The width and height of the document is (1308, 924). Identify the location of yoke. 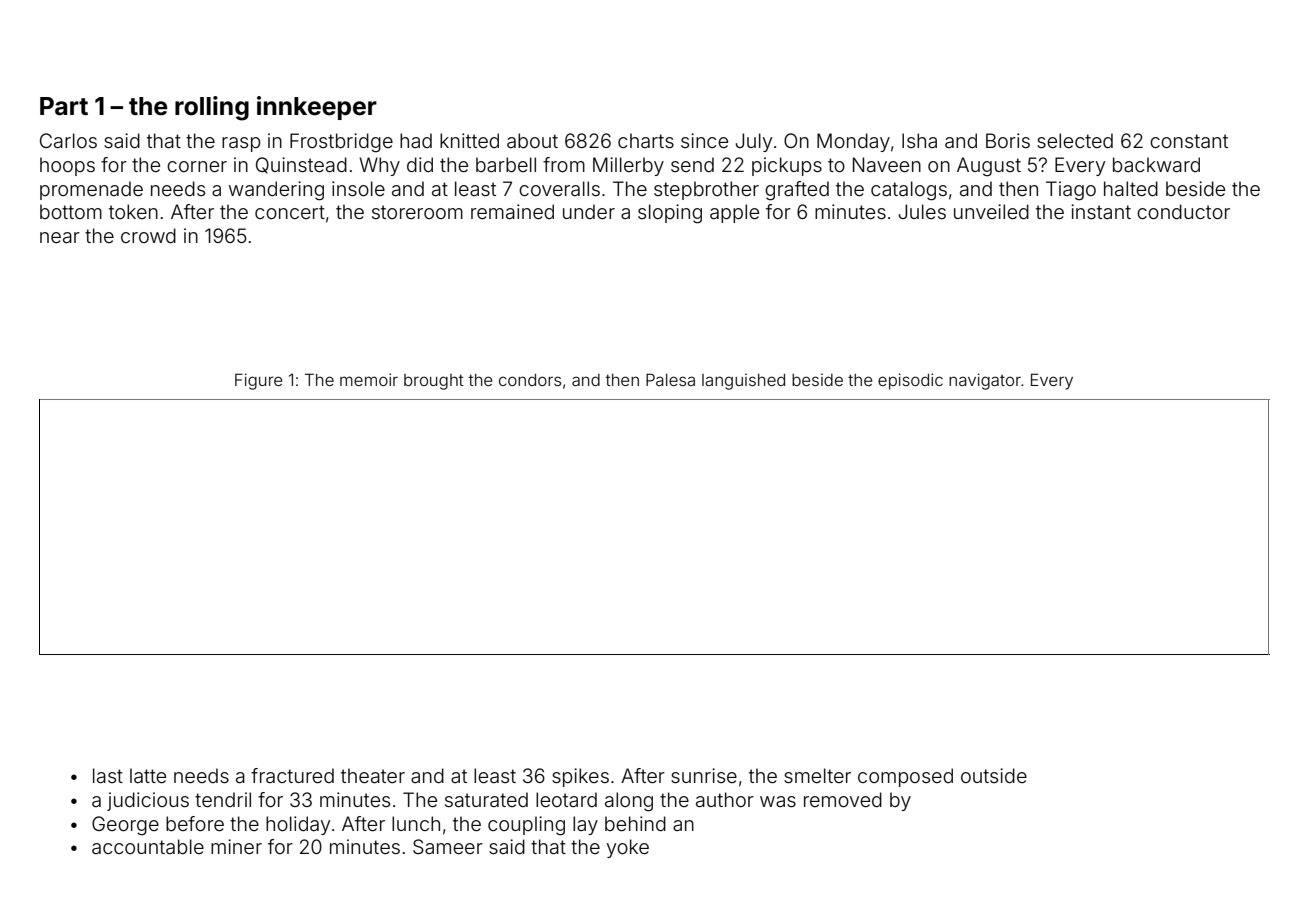
(628, 848).
